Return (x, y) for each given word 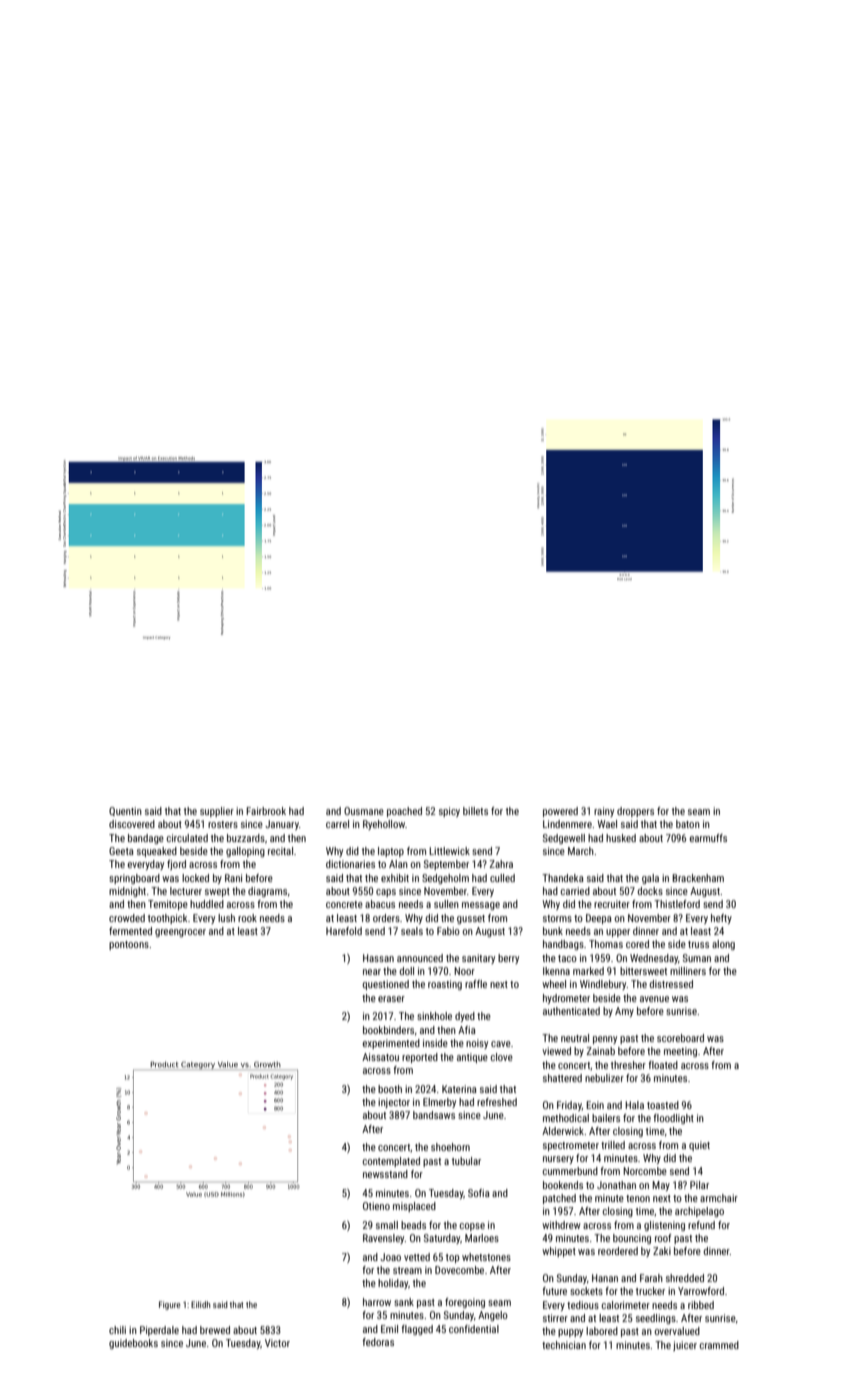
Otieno (376, 1206)
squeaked (157, 852)
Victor (277, 1343)
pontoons (129, 945)
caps (386, 893)
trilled (613, 1145)
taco (567, 958)
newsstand (385, 1174)
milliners (688, 971)
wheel (554, 984)
